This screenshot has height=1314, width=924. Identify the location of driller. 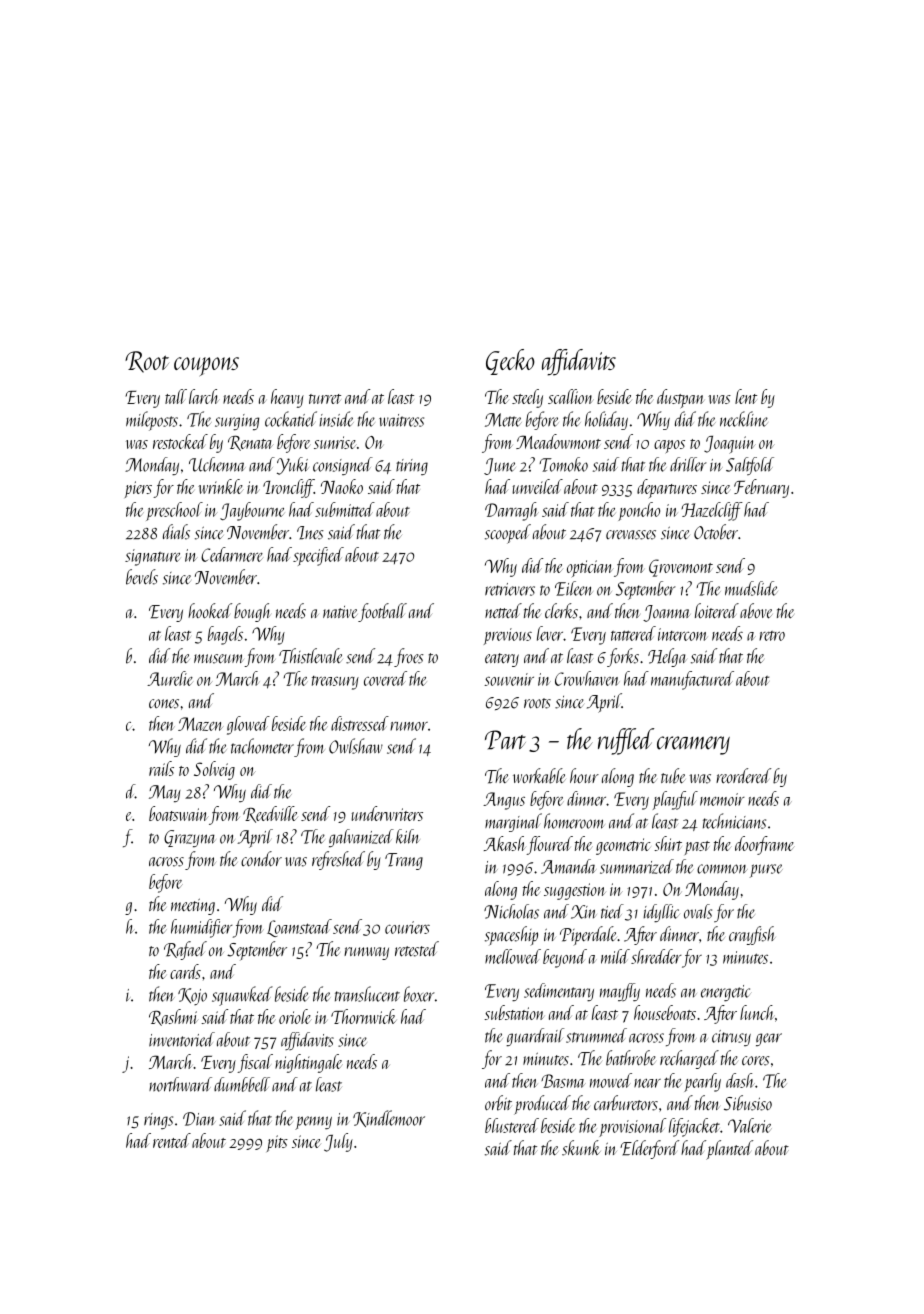
(688, 464).
